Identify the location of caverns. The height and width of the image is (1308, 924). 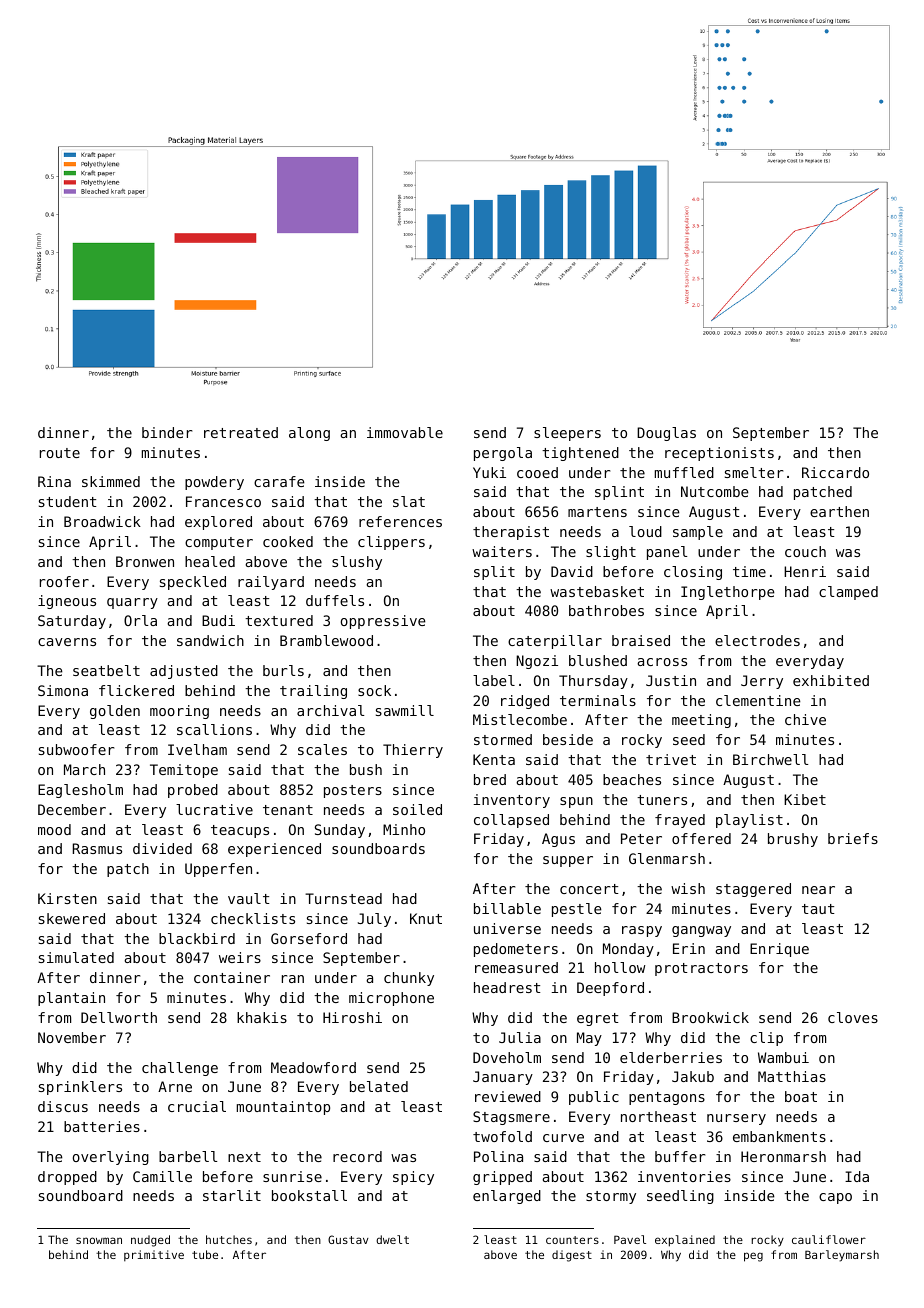
(67, 642).
